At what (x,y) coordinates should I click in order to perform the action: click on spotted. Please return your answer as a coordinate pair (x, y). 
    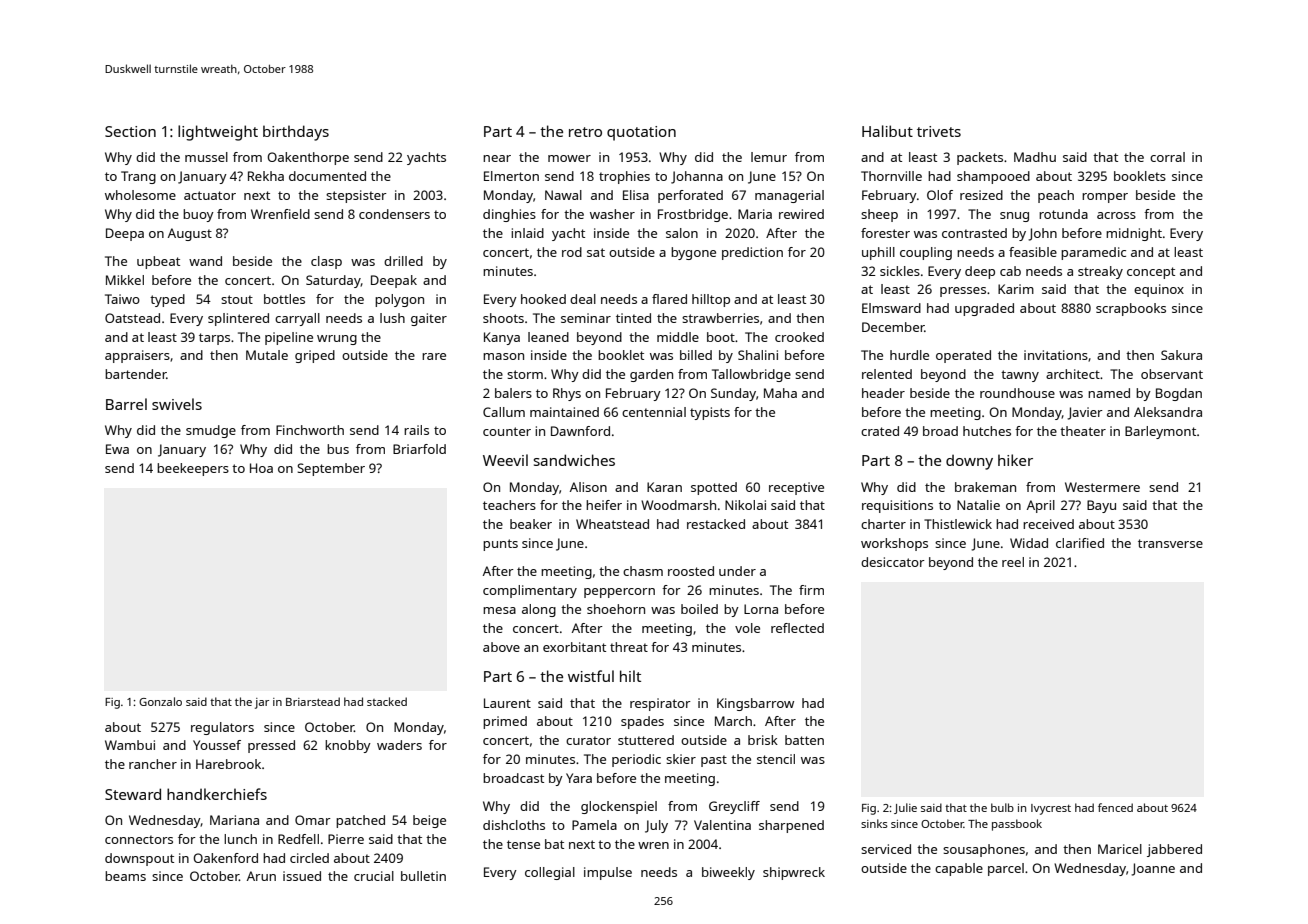
    Looking at the image, I should click on (714, 488).
